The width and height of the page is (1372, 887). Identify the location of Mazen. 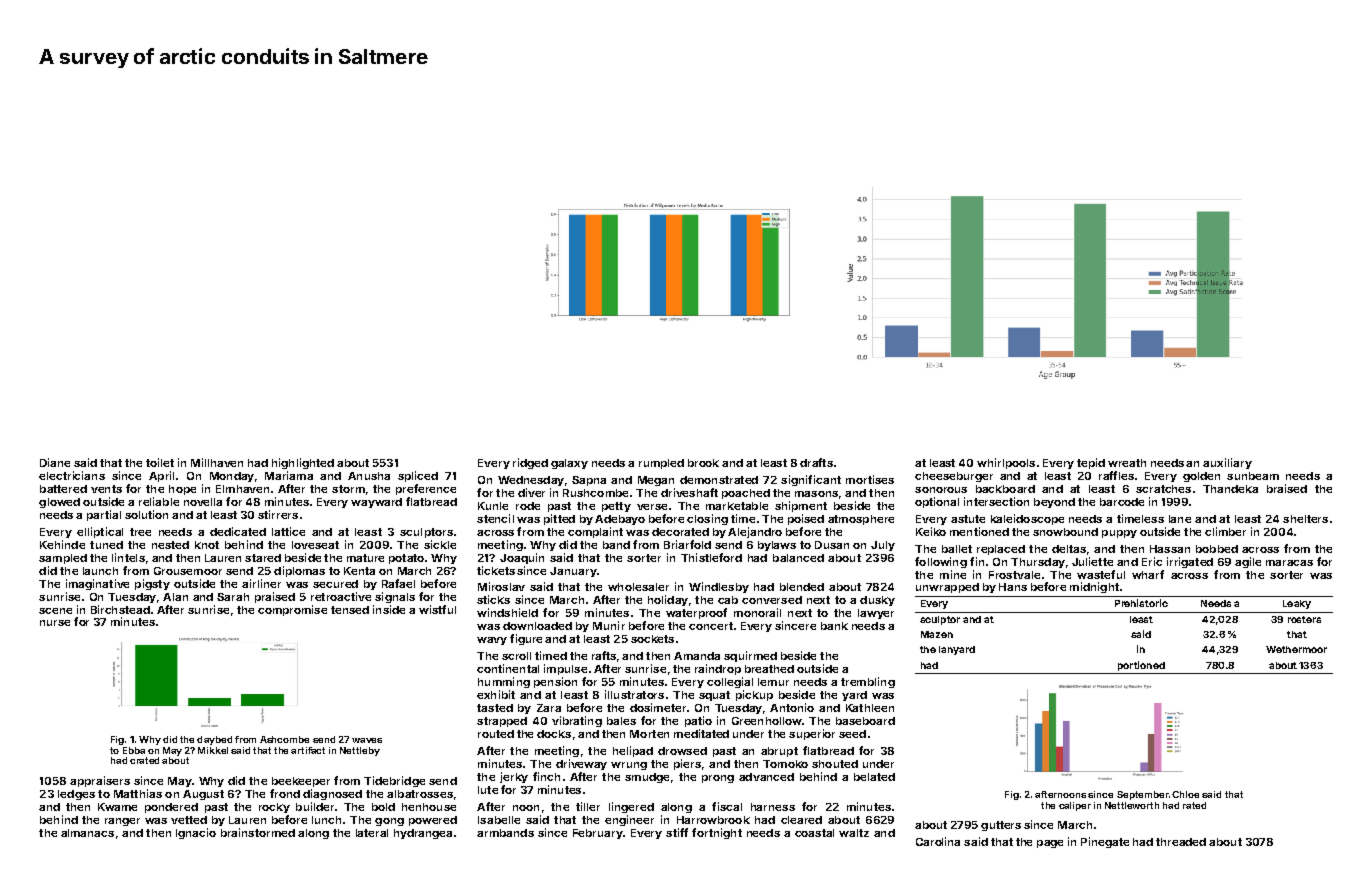
(937, 634).
